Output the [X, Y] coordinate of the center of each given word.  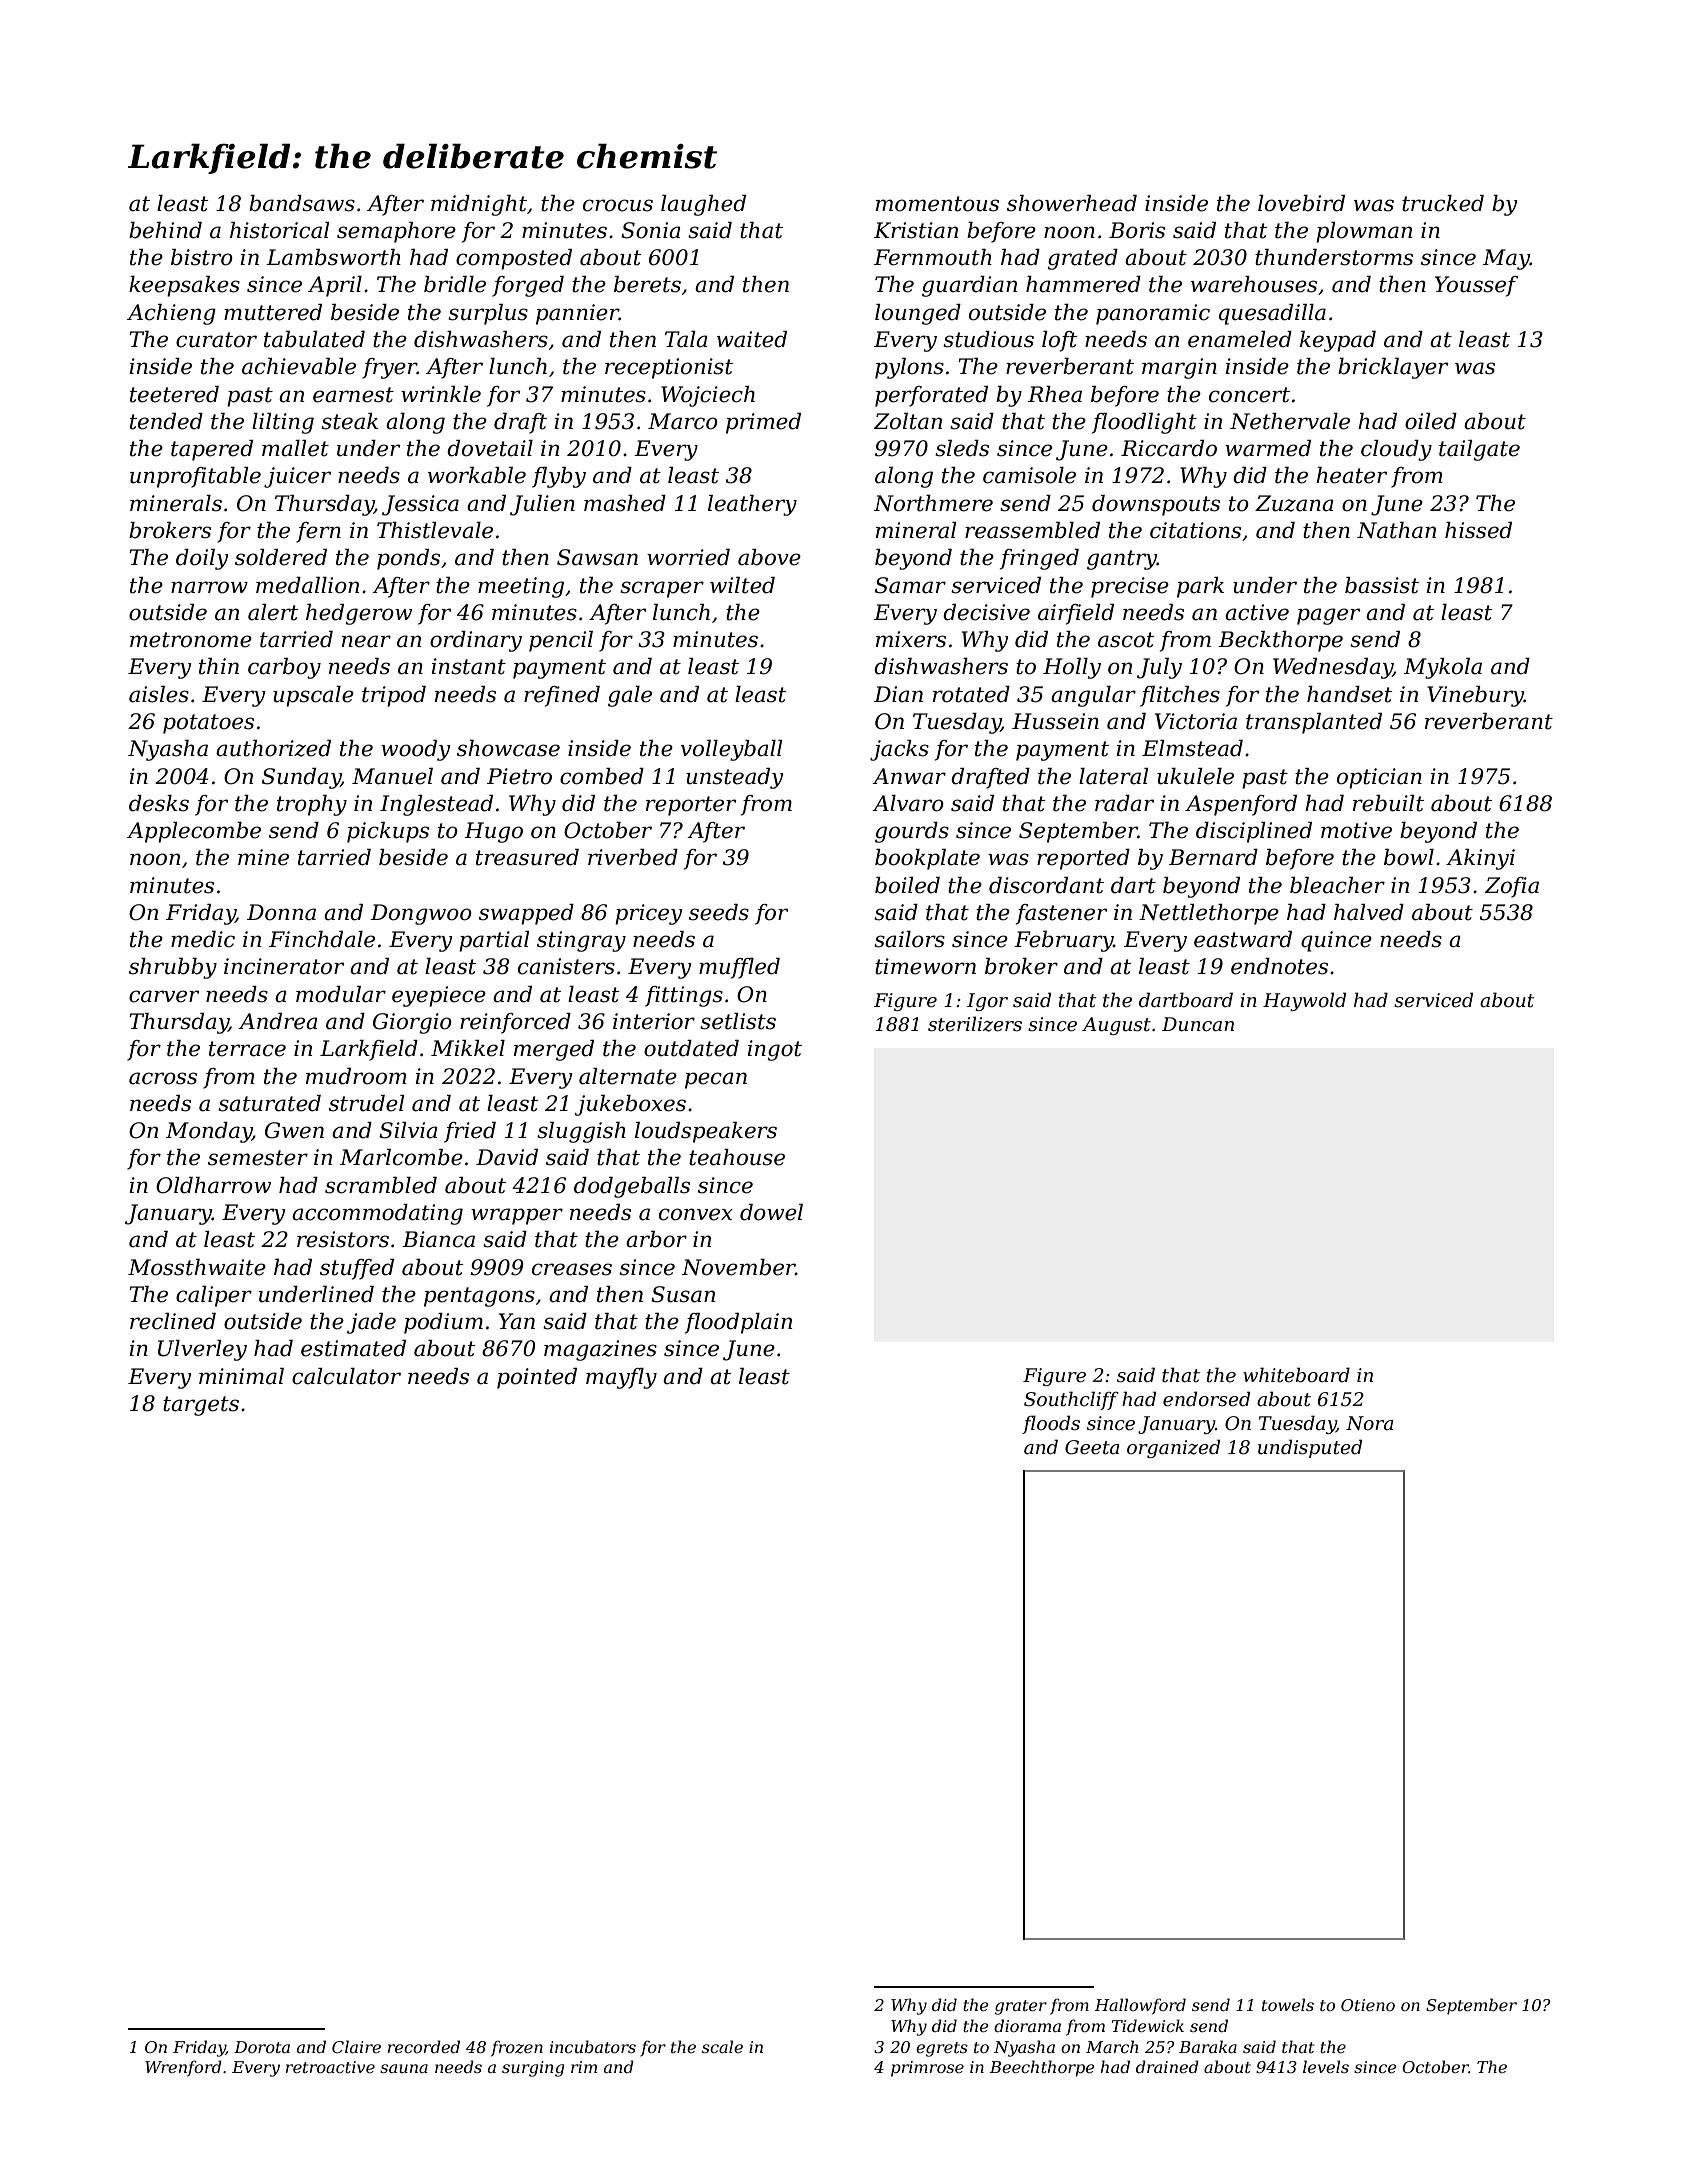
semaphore [396, 232]
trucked [1443, 203]
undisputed [1310, 1448]
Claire [356, 2046]
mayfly [621, 1378]
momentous [937, 204]
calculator [346, 1376]
